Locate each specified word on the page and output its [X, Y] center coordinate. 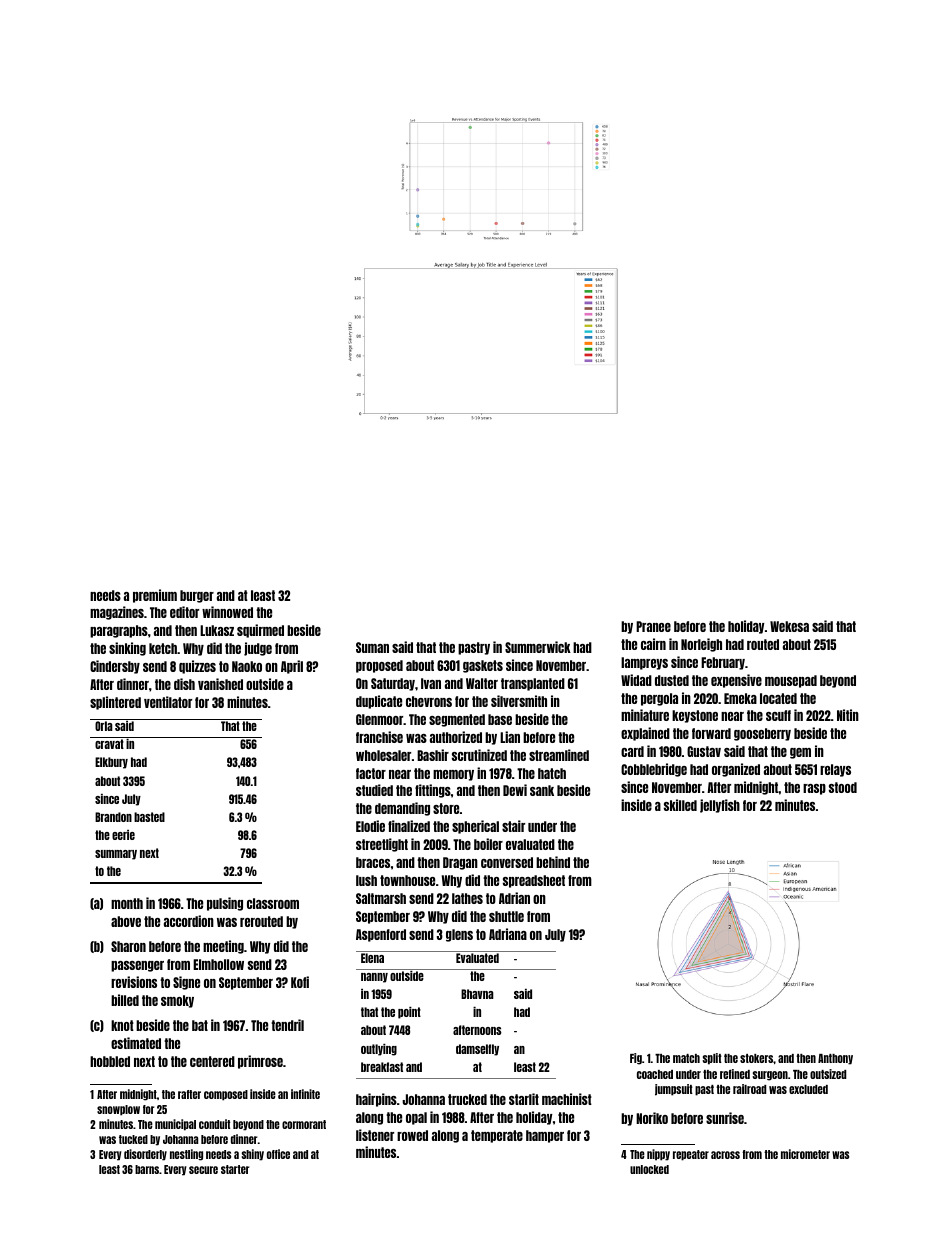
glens [459, 935]
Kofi [300, 982]
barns [147, 1169]
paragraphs [119, 631]
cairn [653, 644]
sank [542, 790]
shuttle [506, 916]
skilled [680, 805]
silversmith [519, 701]
